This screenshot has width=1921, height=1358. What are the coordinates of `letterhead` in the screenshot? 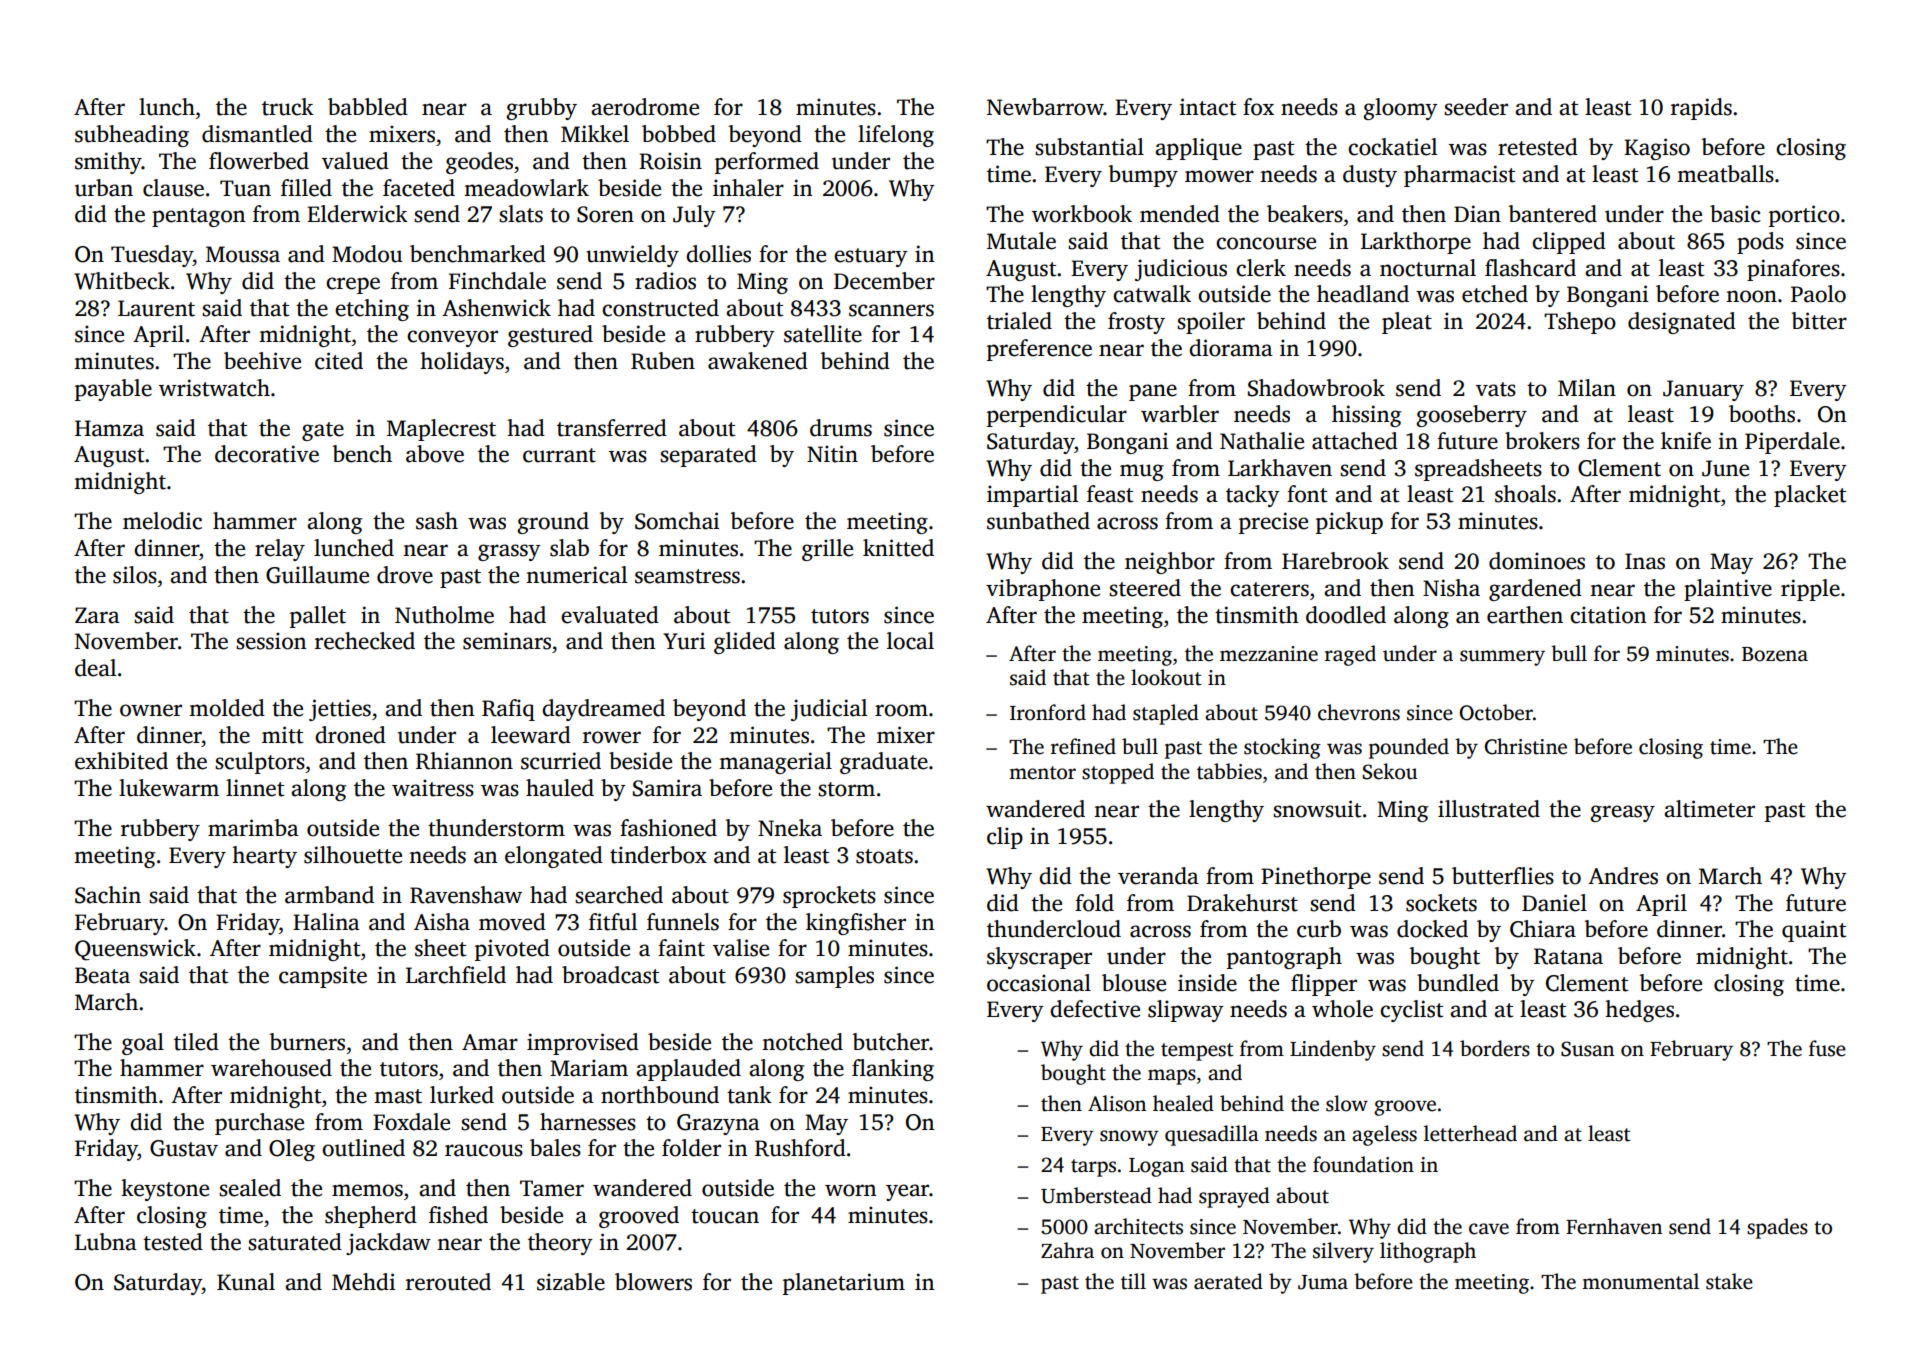 It's located at (1470, 1133).
